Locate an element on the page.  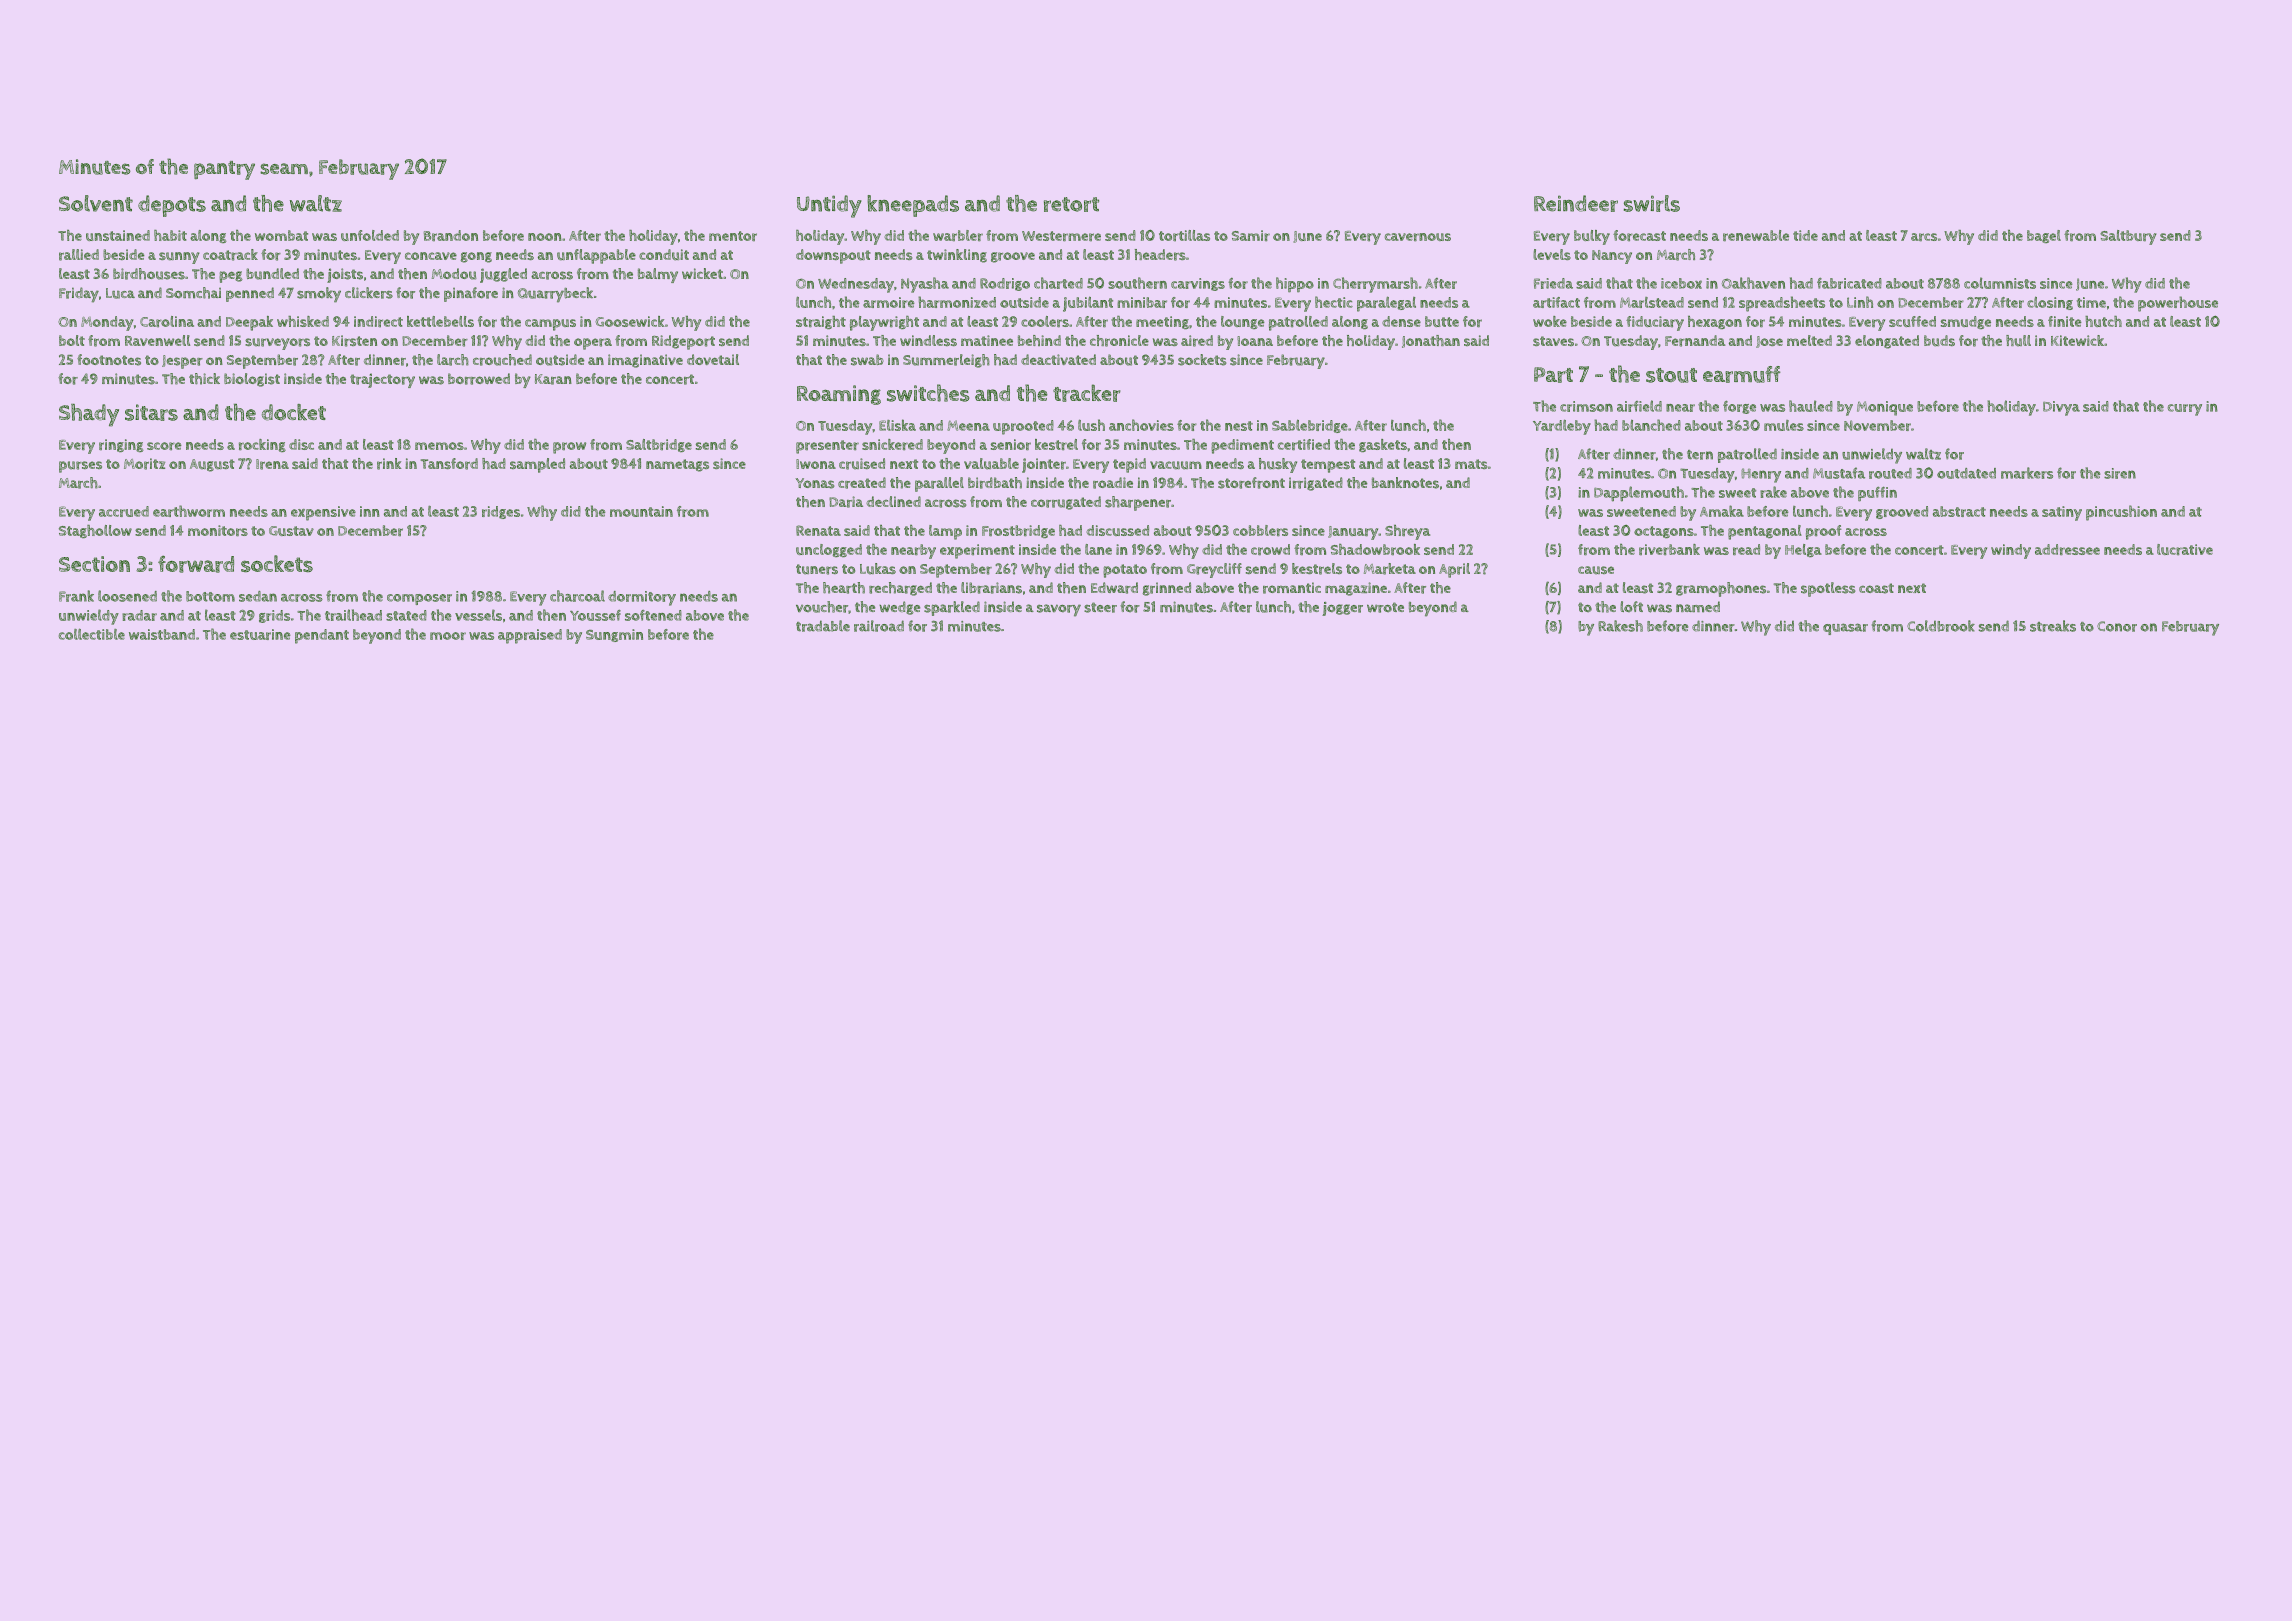
rallied is located at coordinates (79, 255).
